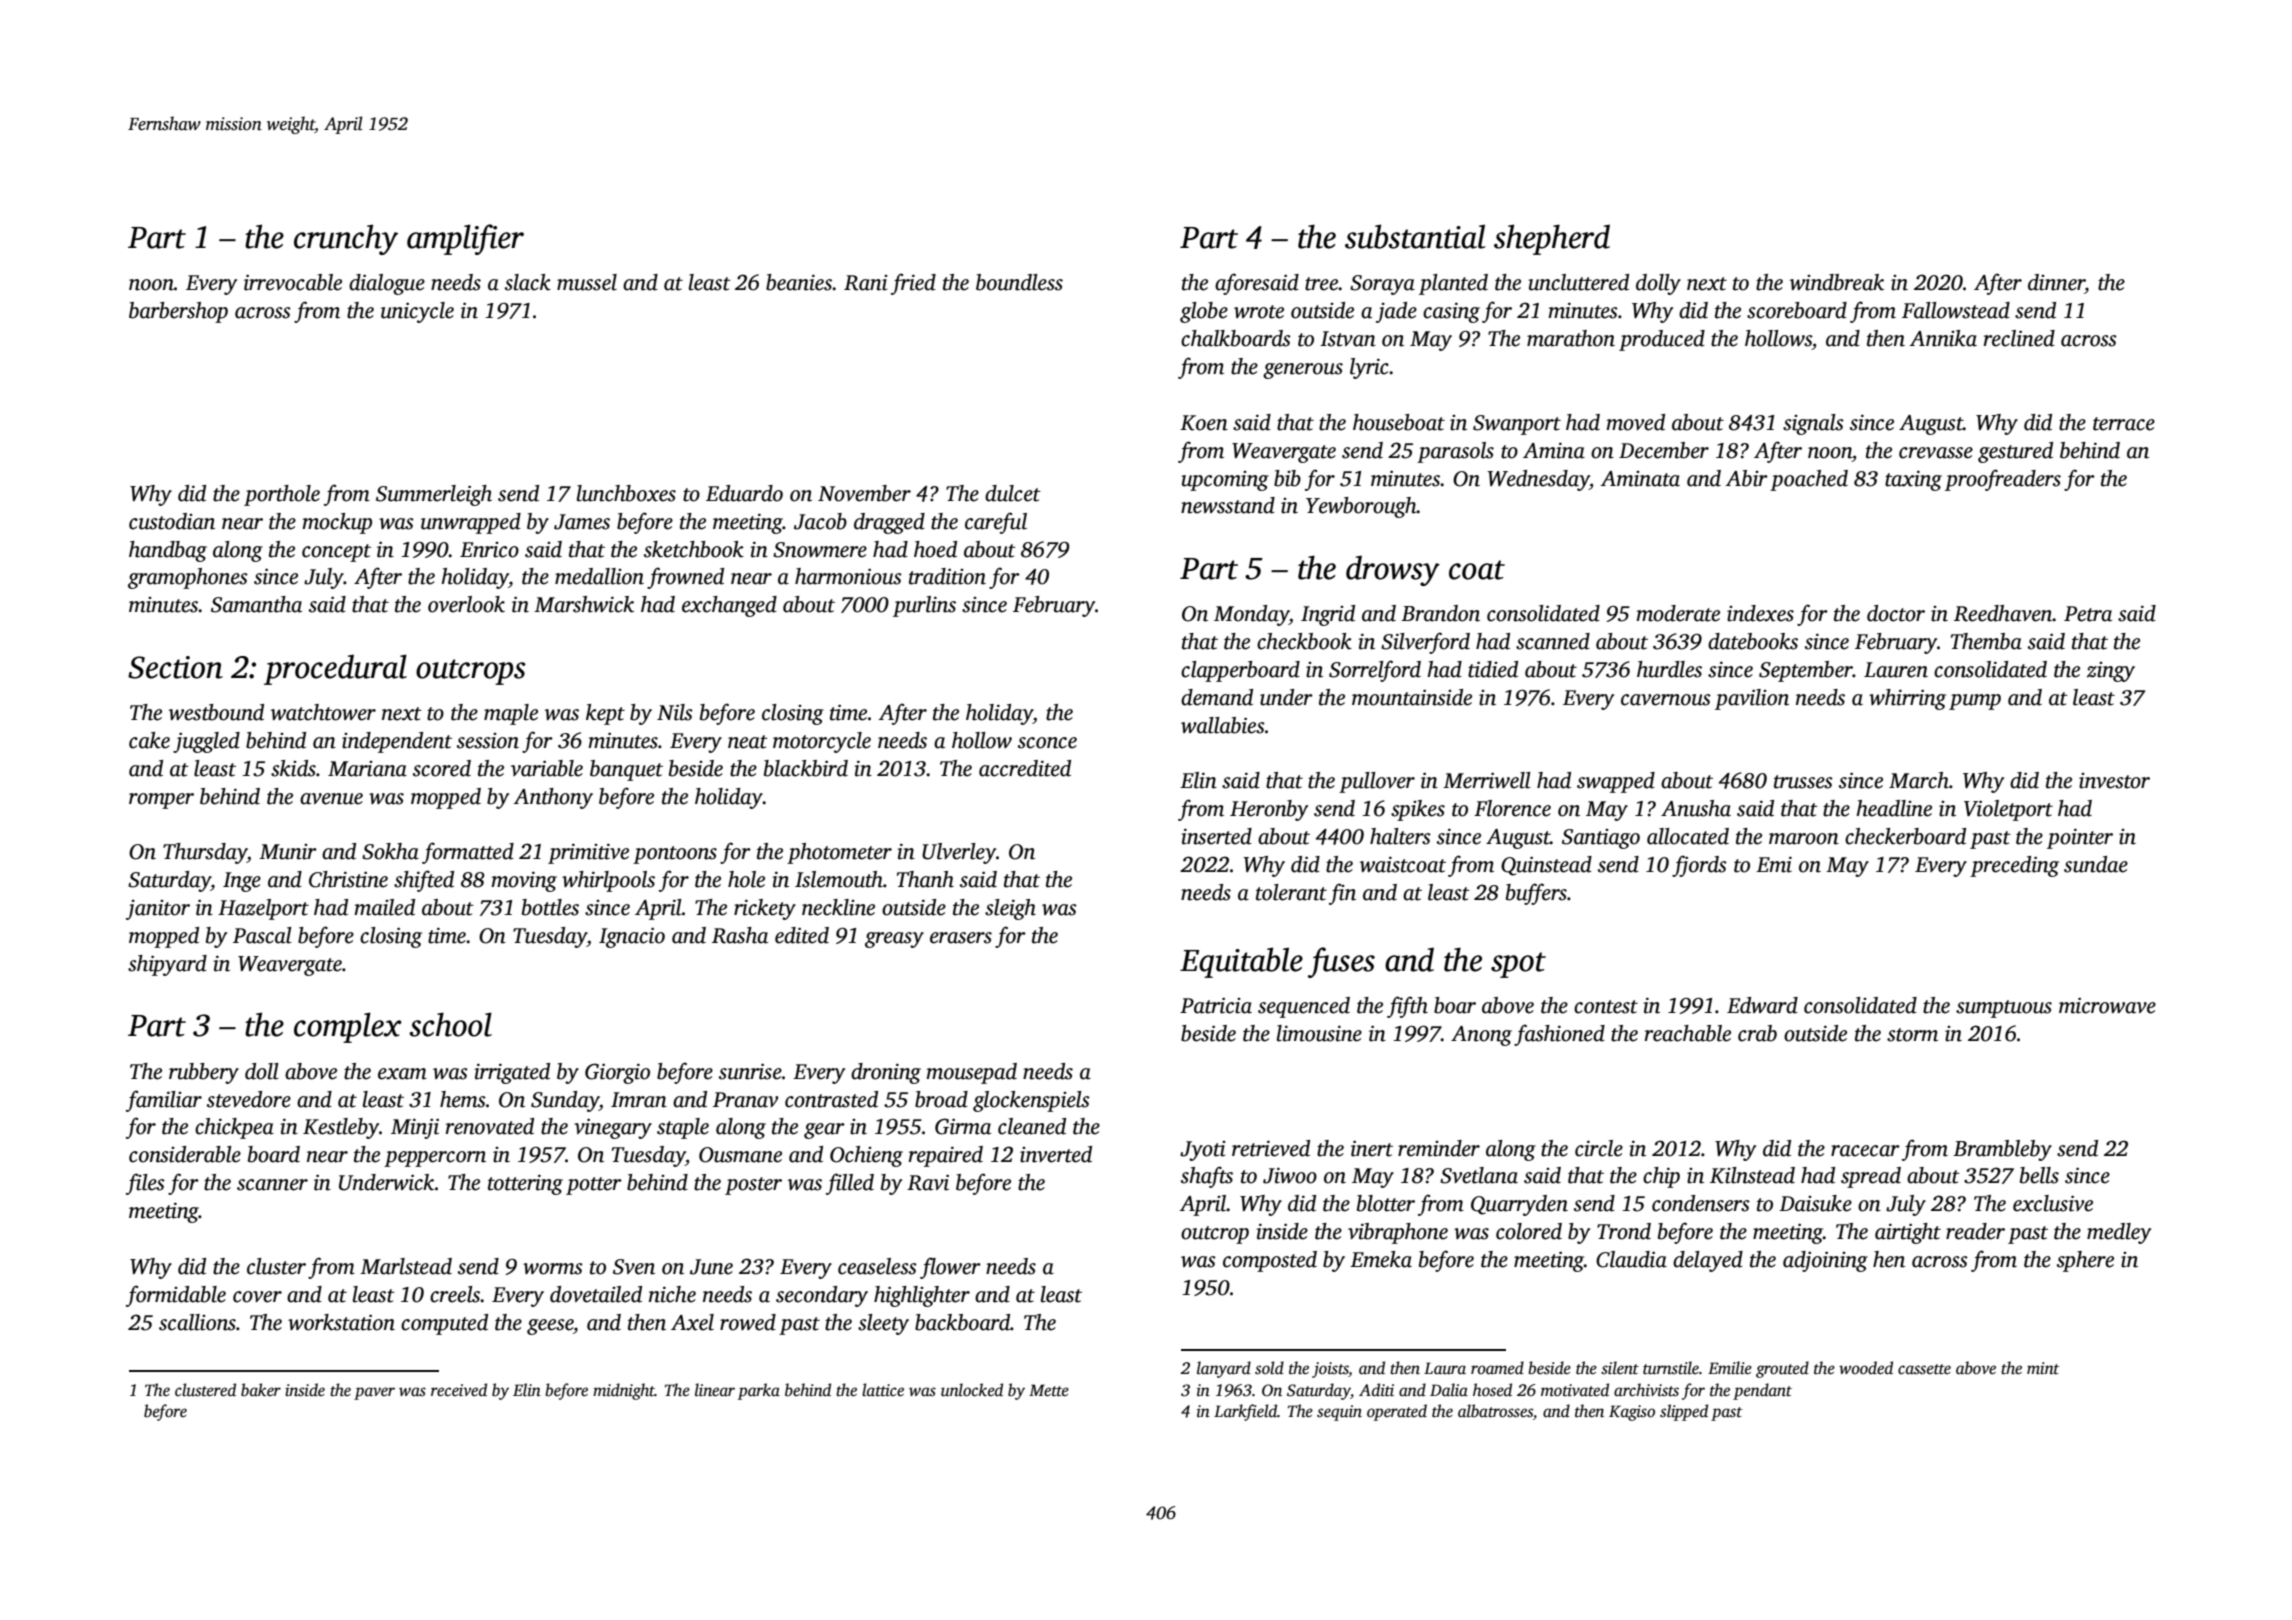 The image size is (2292, 1620). What do you see at coordinates (759, 1391) in the image?
I see `parka` at bounding box center [759, 1391].
